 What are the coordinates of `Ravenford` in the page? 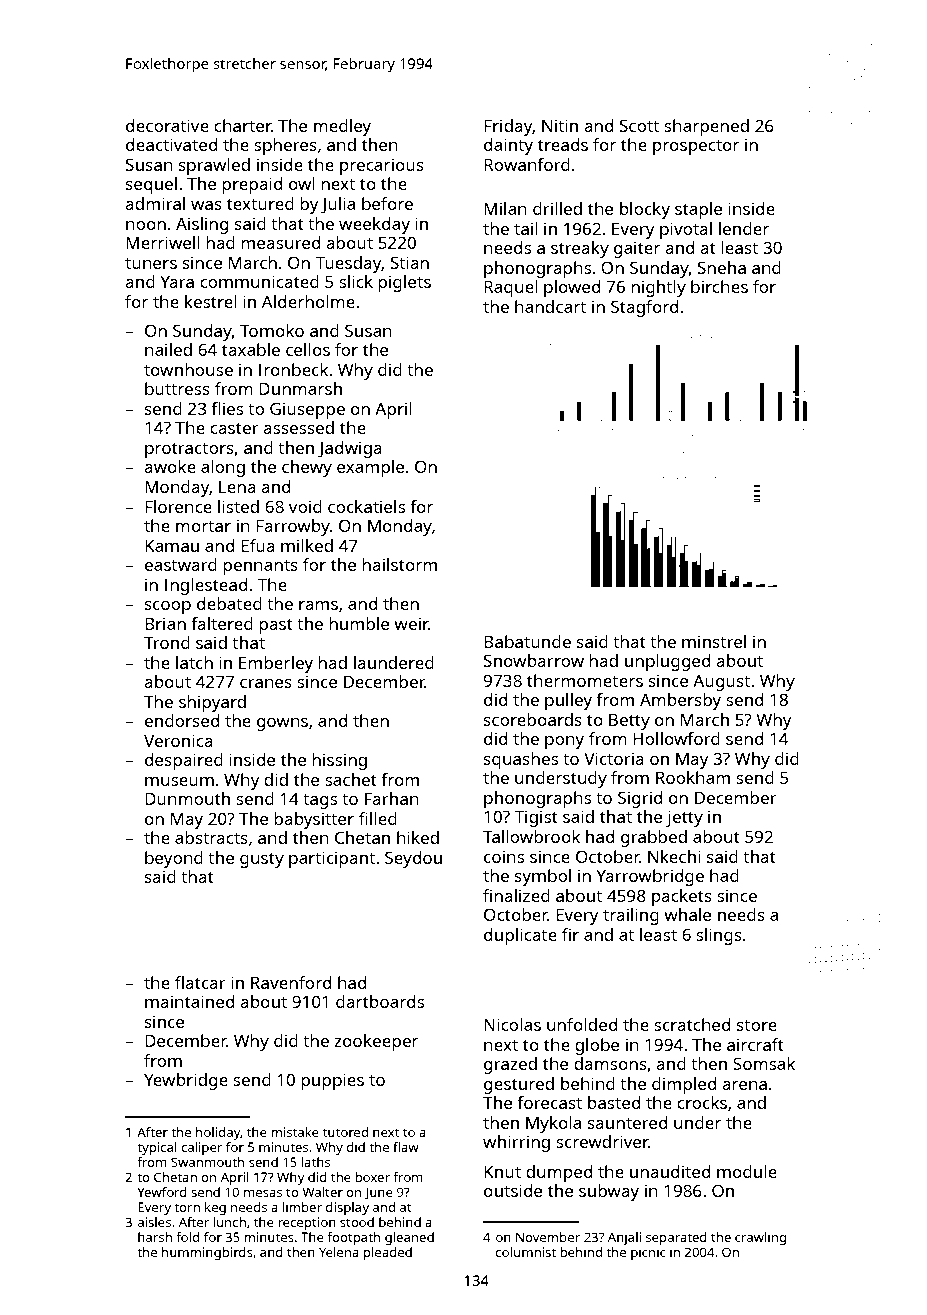 It's located at (291, 982).
